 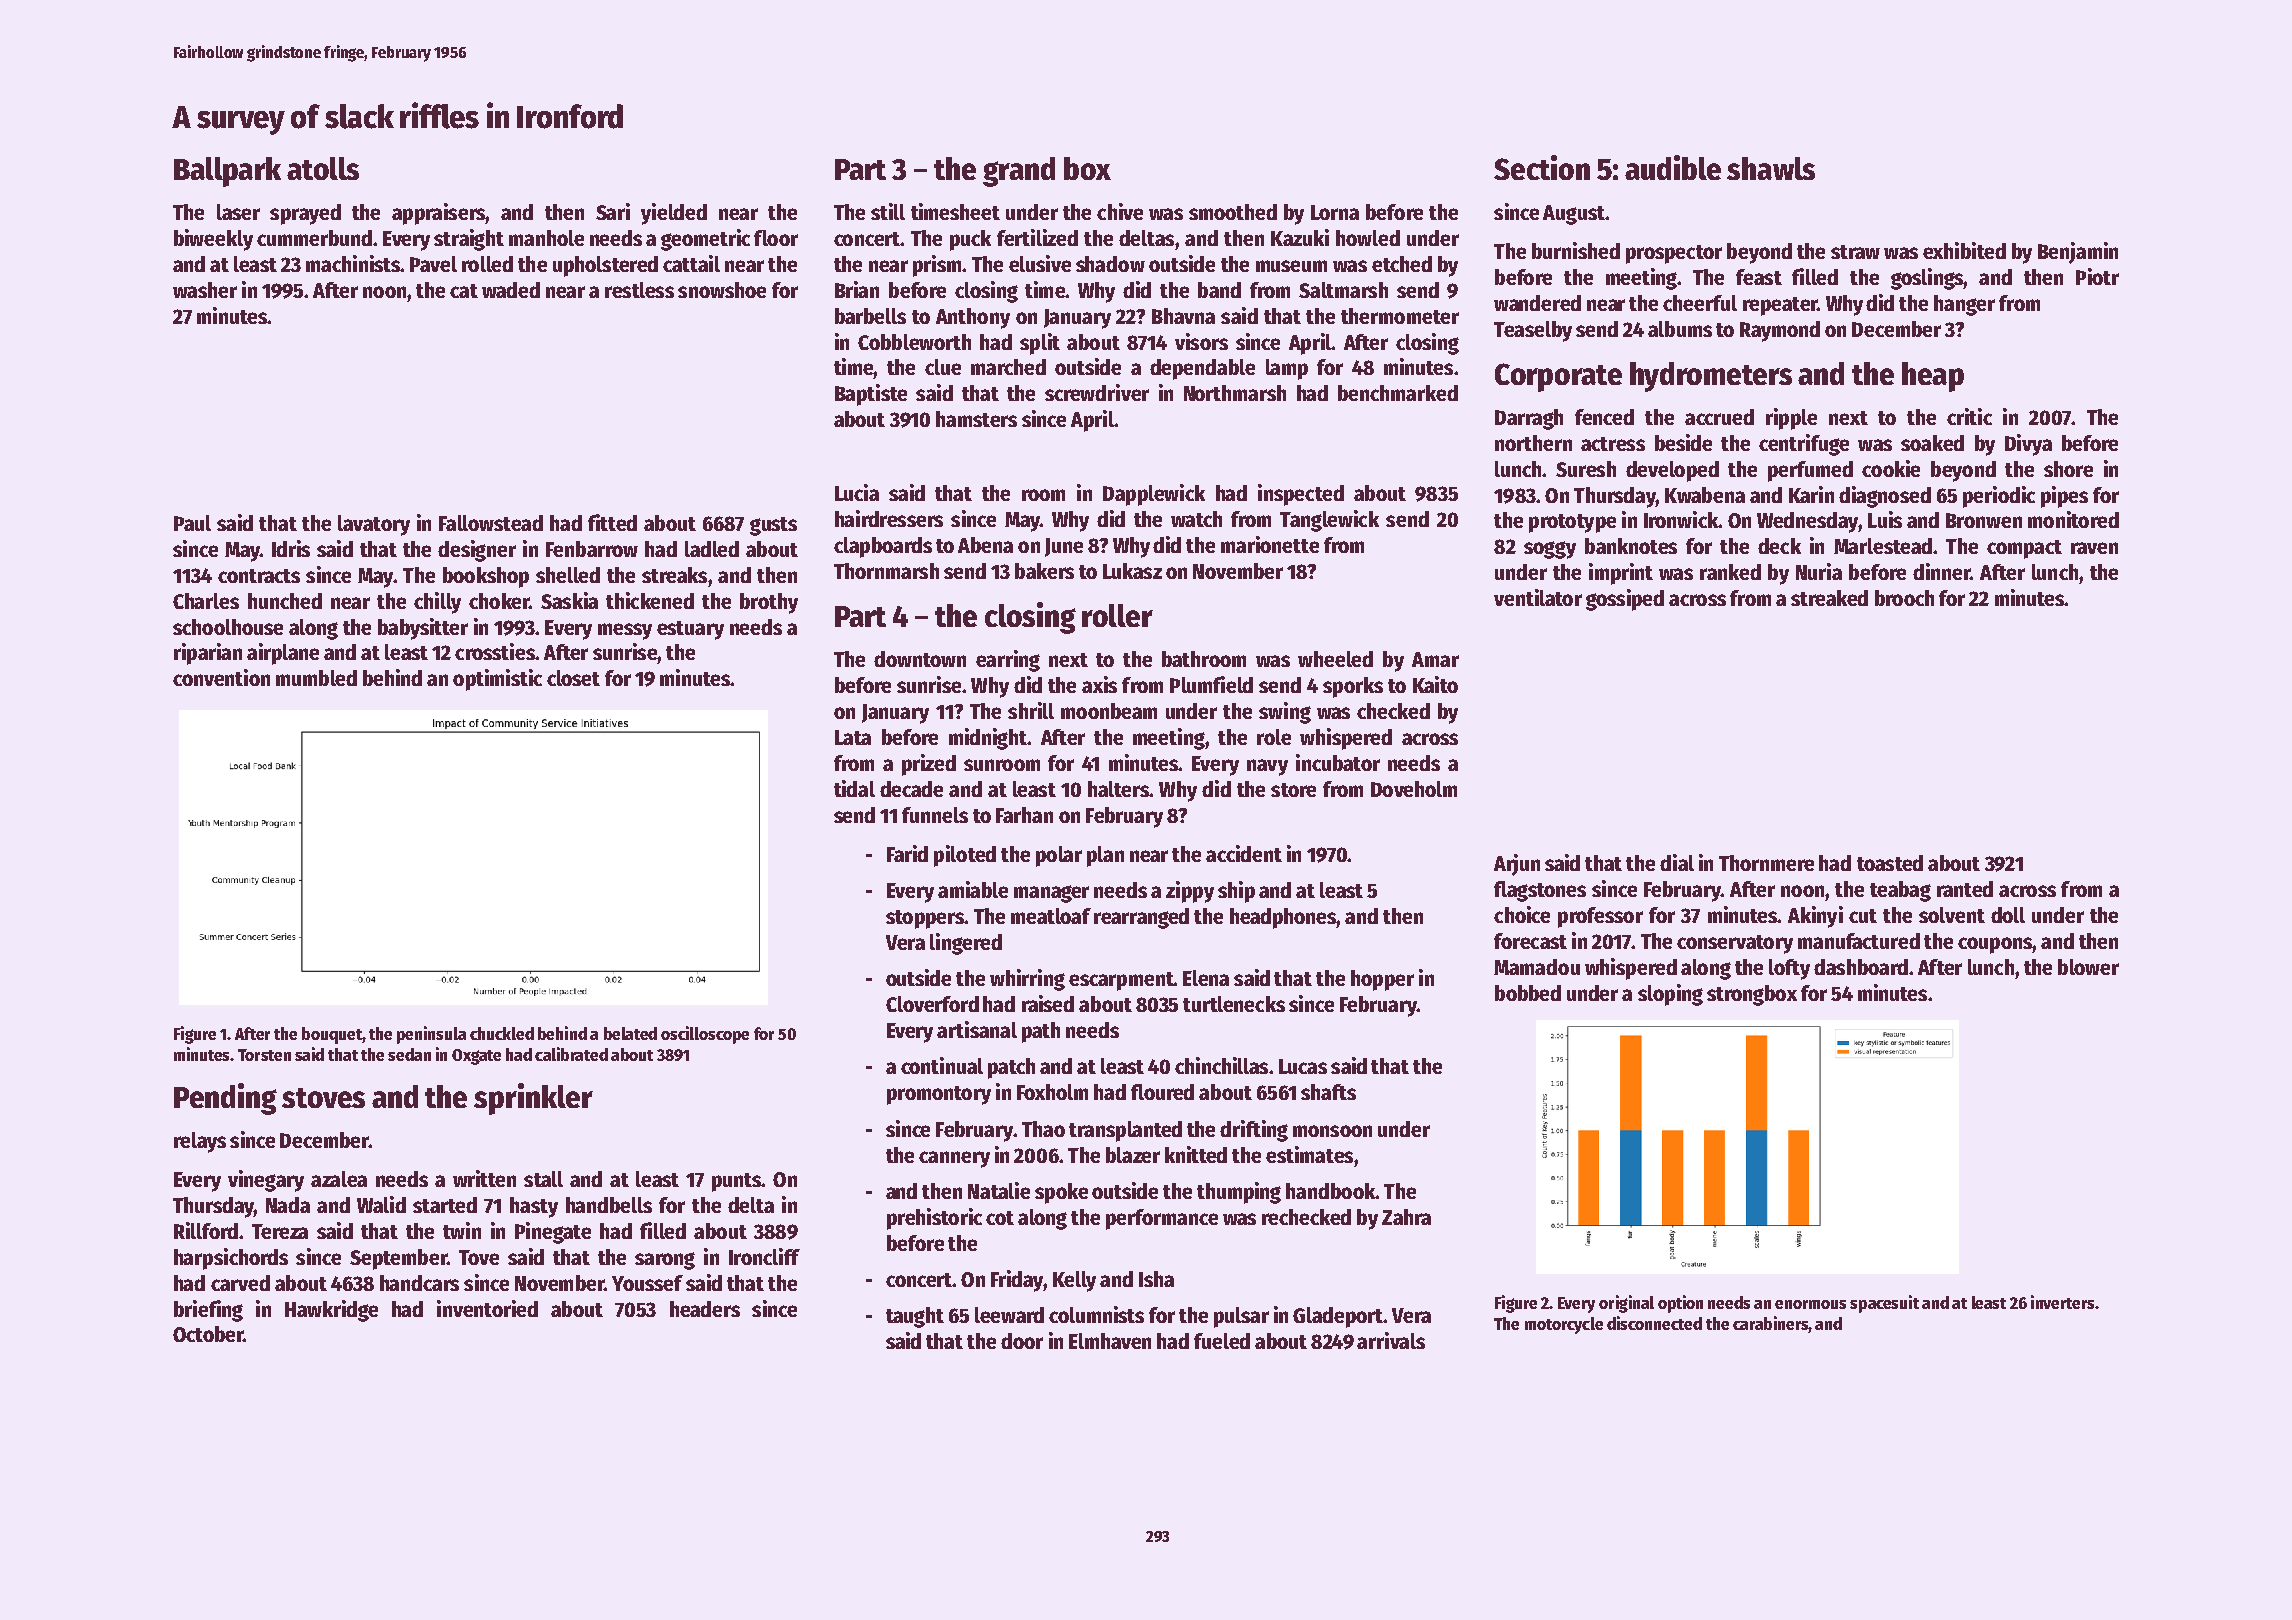 What do you see at coordinates (929, 765) in the image?
I see `prized` at bounding box center [929, 765].
